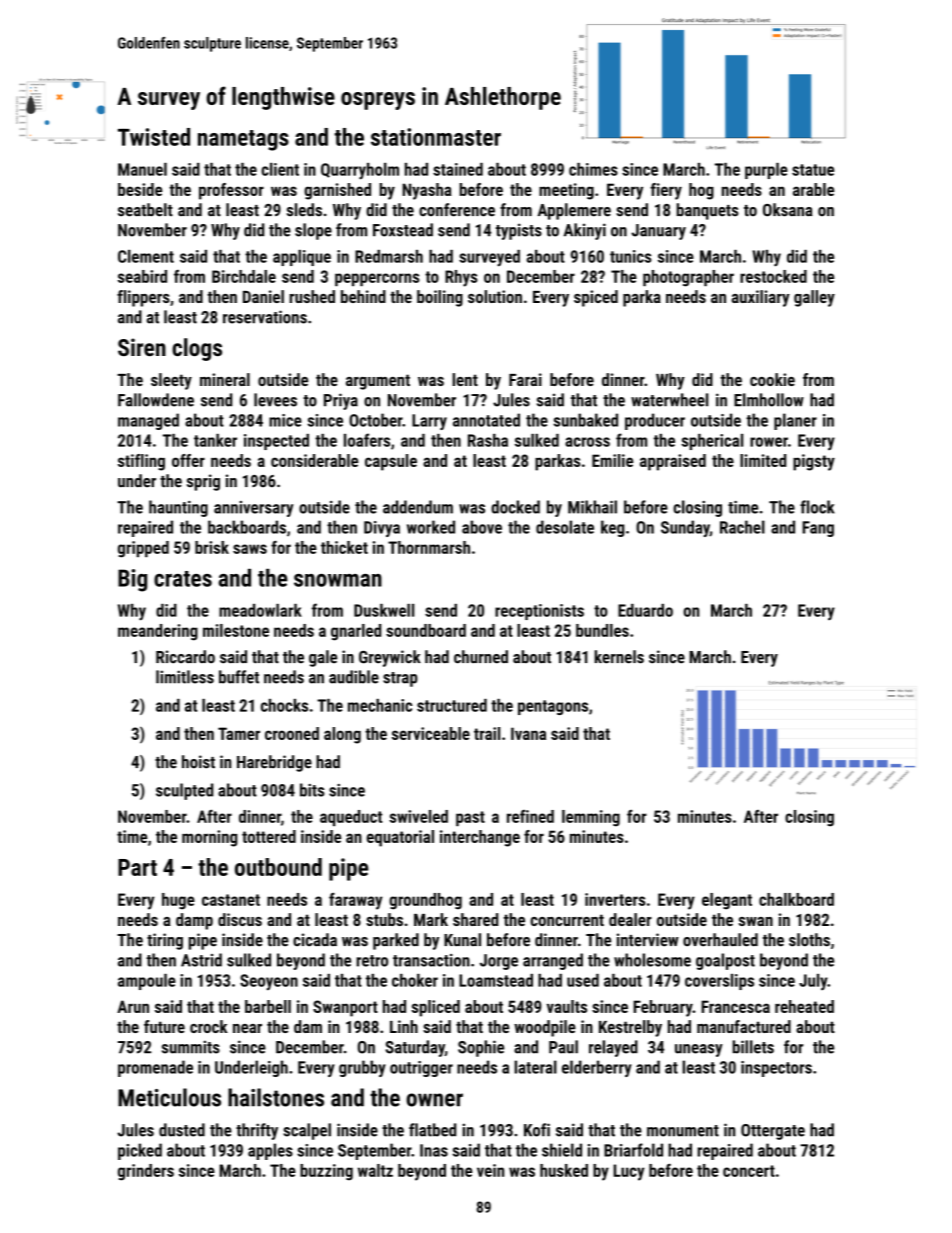  Describe the element at coordinates (146, 1172) in the screenshot. I see `grinders` at that location.
